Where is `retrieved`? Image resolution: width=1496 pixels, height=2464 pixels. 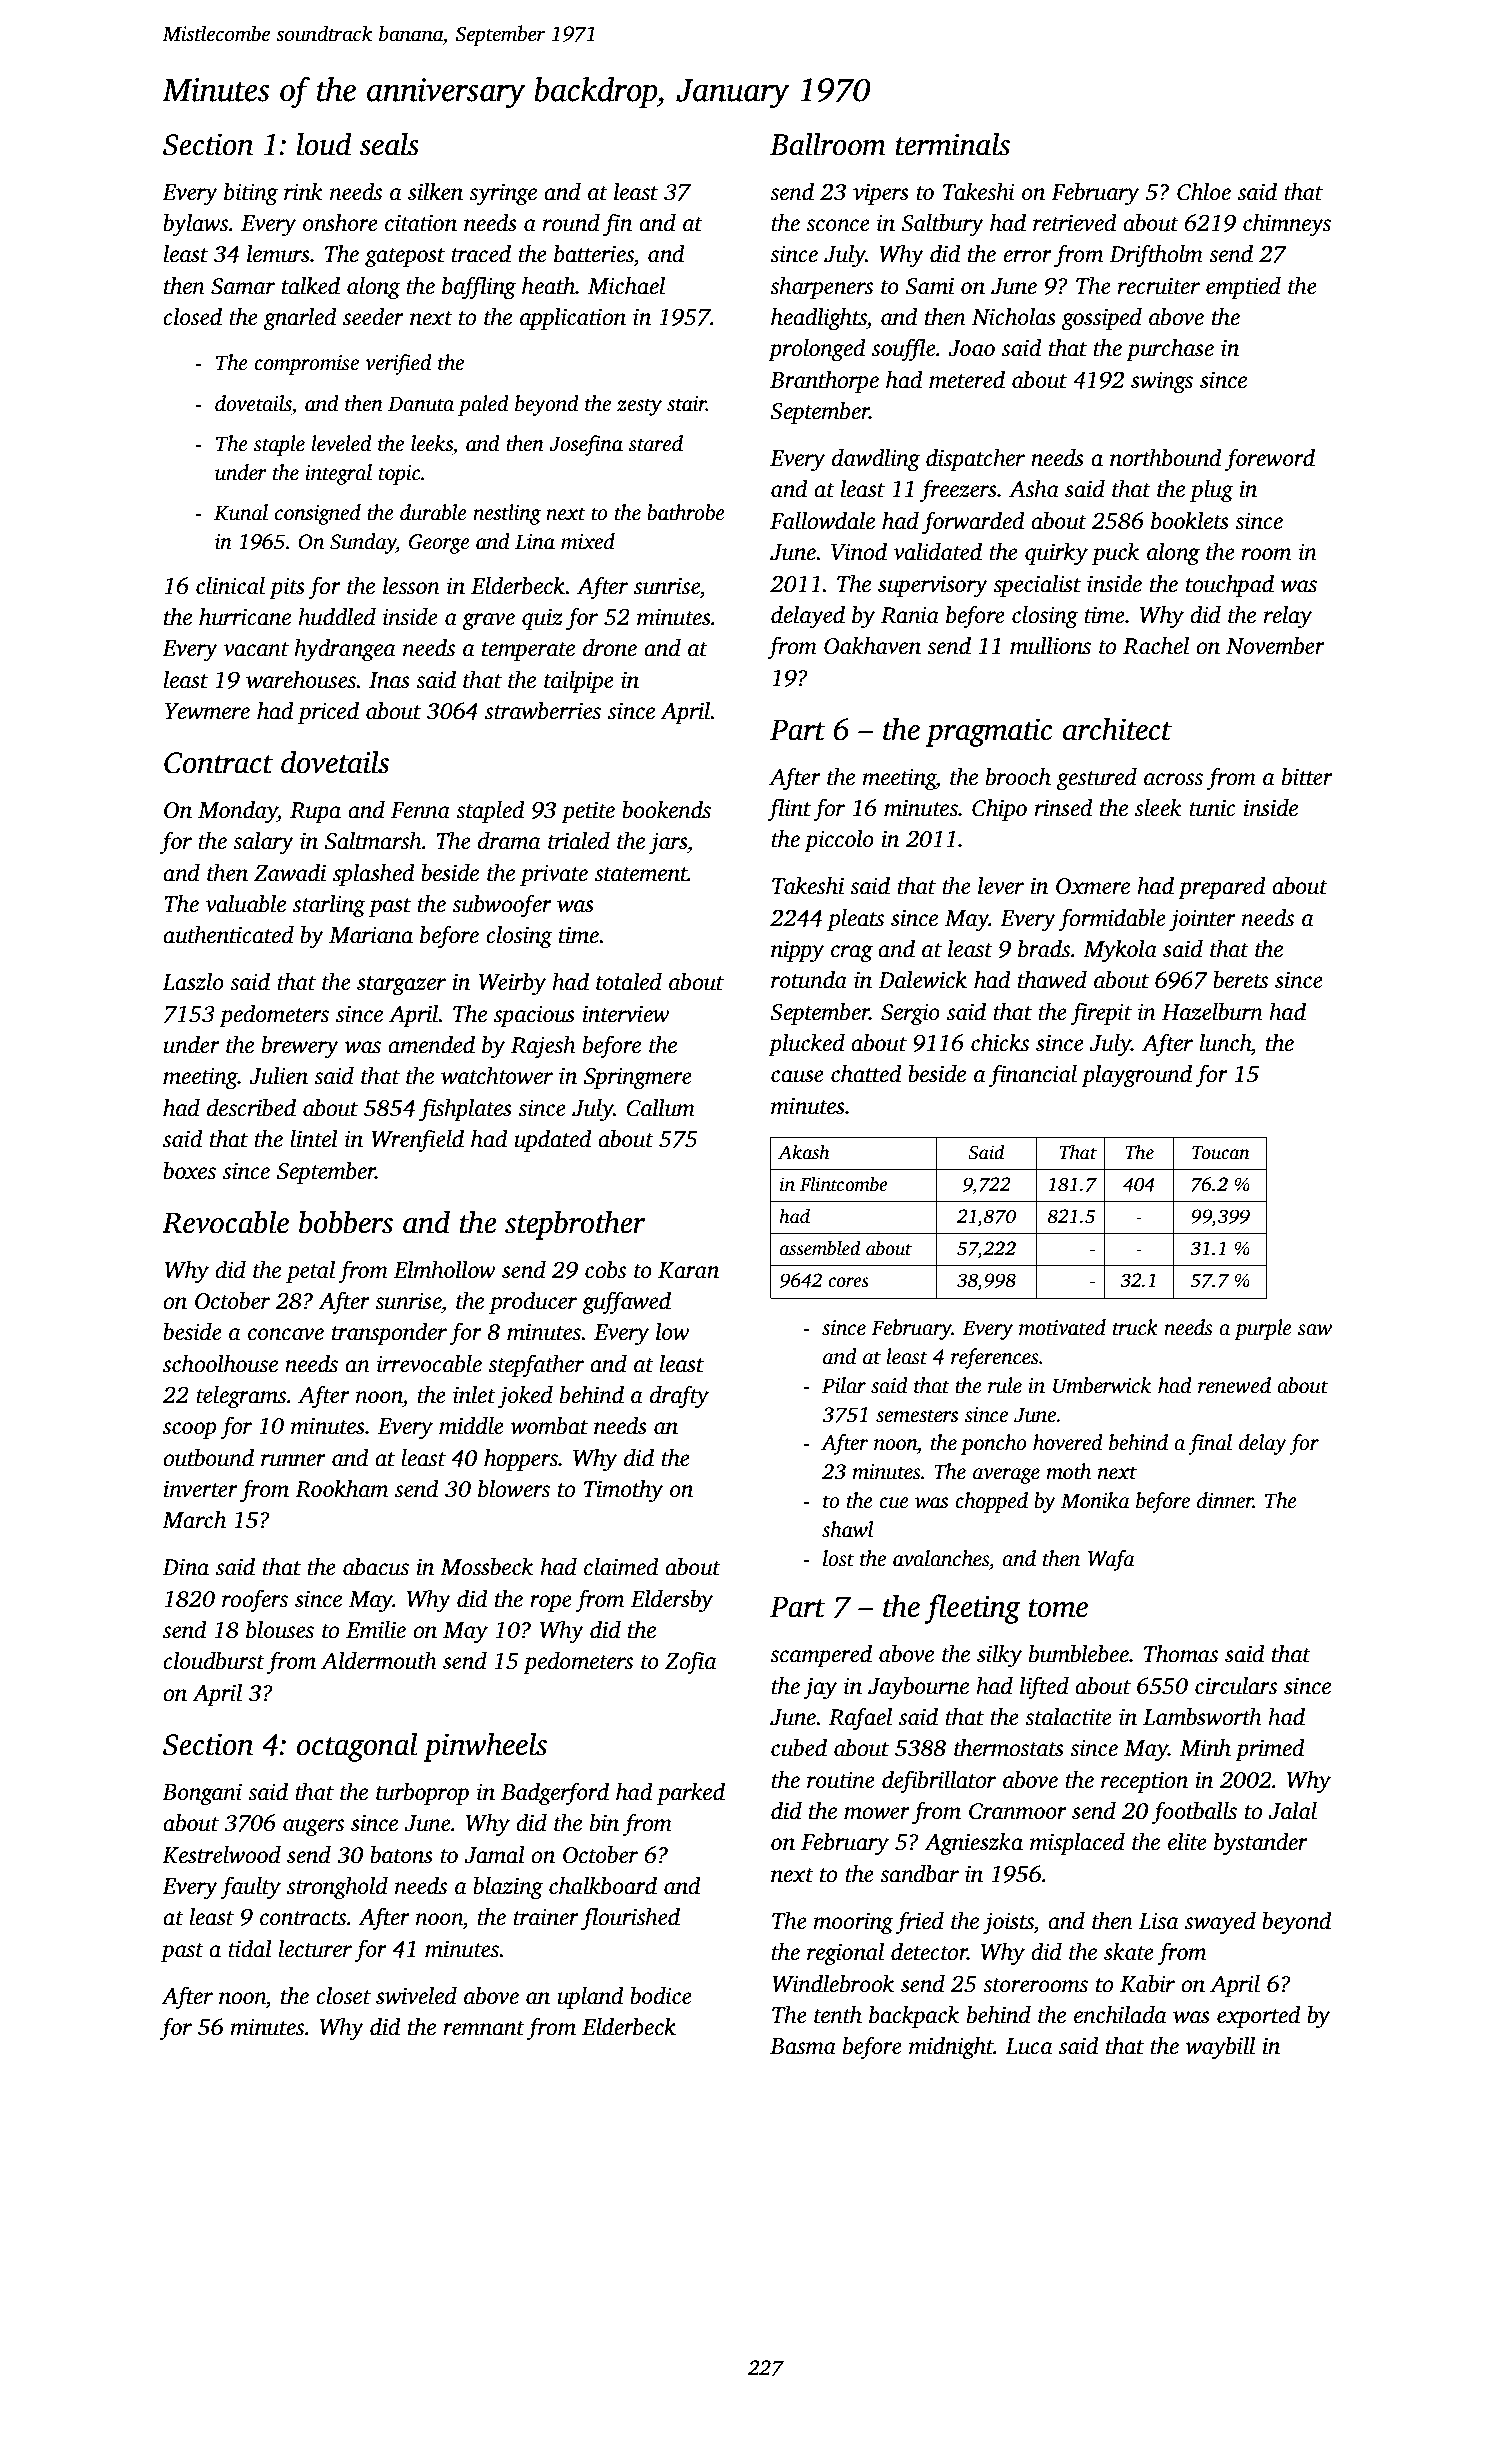 retrieved is located at coordinates (1075, 223).
